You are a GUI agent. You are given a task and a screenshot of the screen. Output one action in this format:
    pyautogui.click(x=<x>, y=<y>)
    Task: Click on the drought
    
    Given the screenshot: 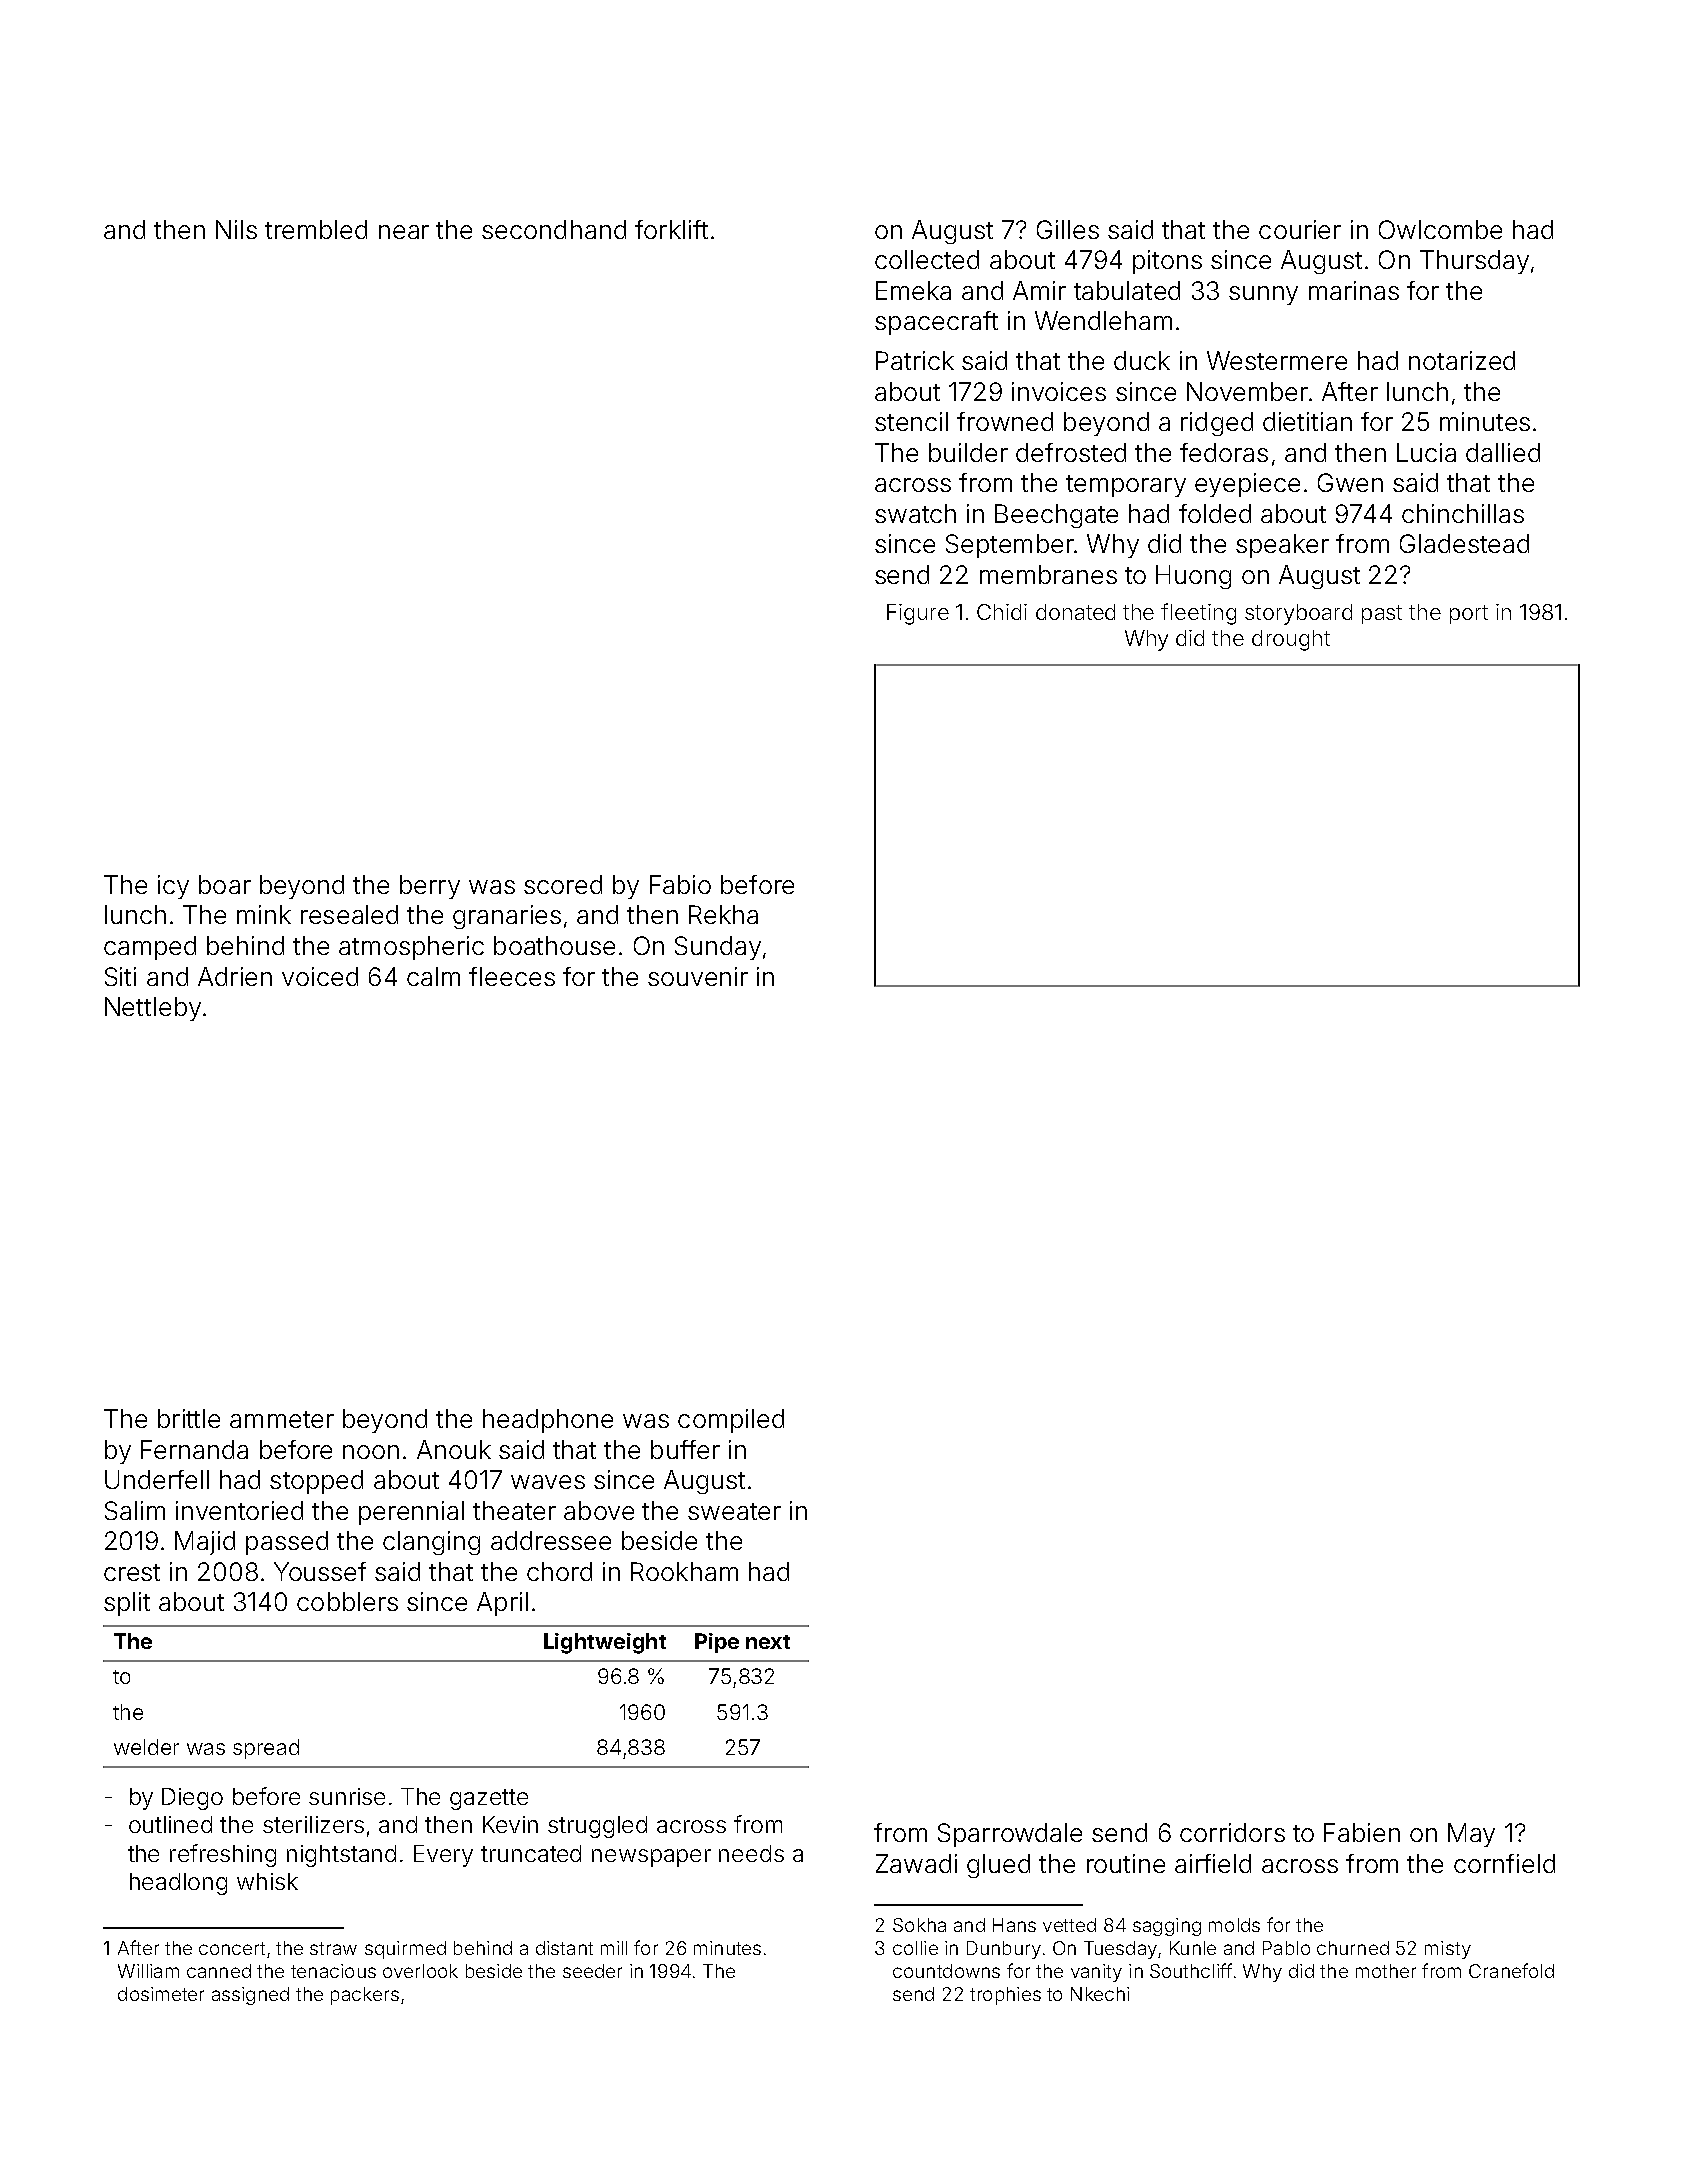 What is the action you would take?
    pyautogui.click(x=1291, y=640)
